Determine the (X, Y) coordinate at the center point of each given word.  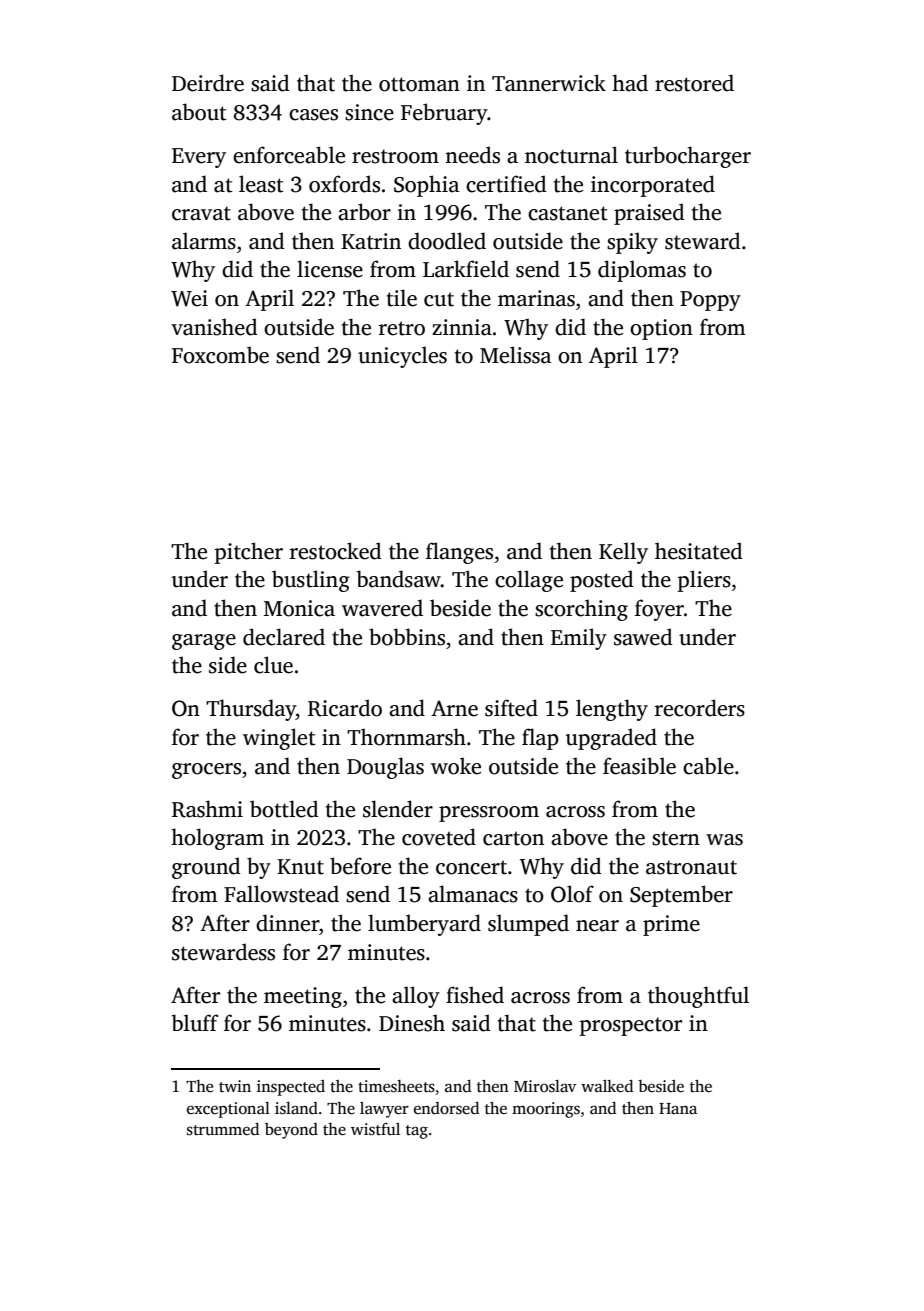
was (724, 840)
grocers (206, 771)
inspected (291, 1088)
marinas (536, 298)
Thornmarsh (406, 737)
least (261, 184)
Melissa (516, 355)
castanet (568, 213)
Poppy (710, 301)
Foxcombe (220, 355)
